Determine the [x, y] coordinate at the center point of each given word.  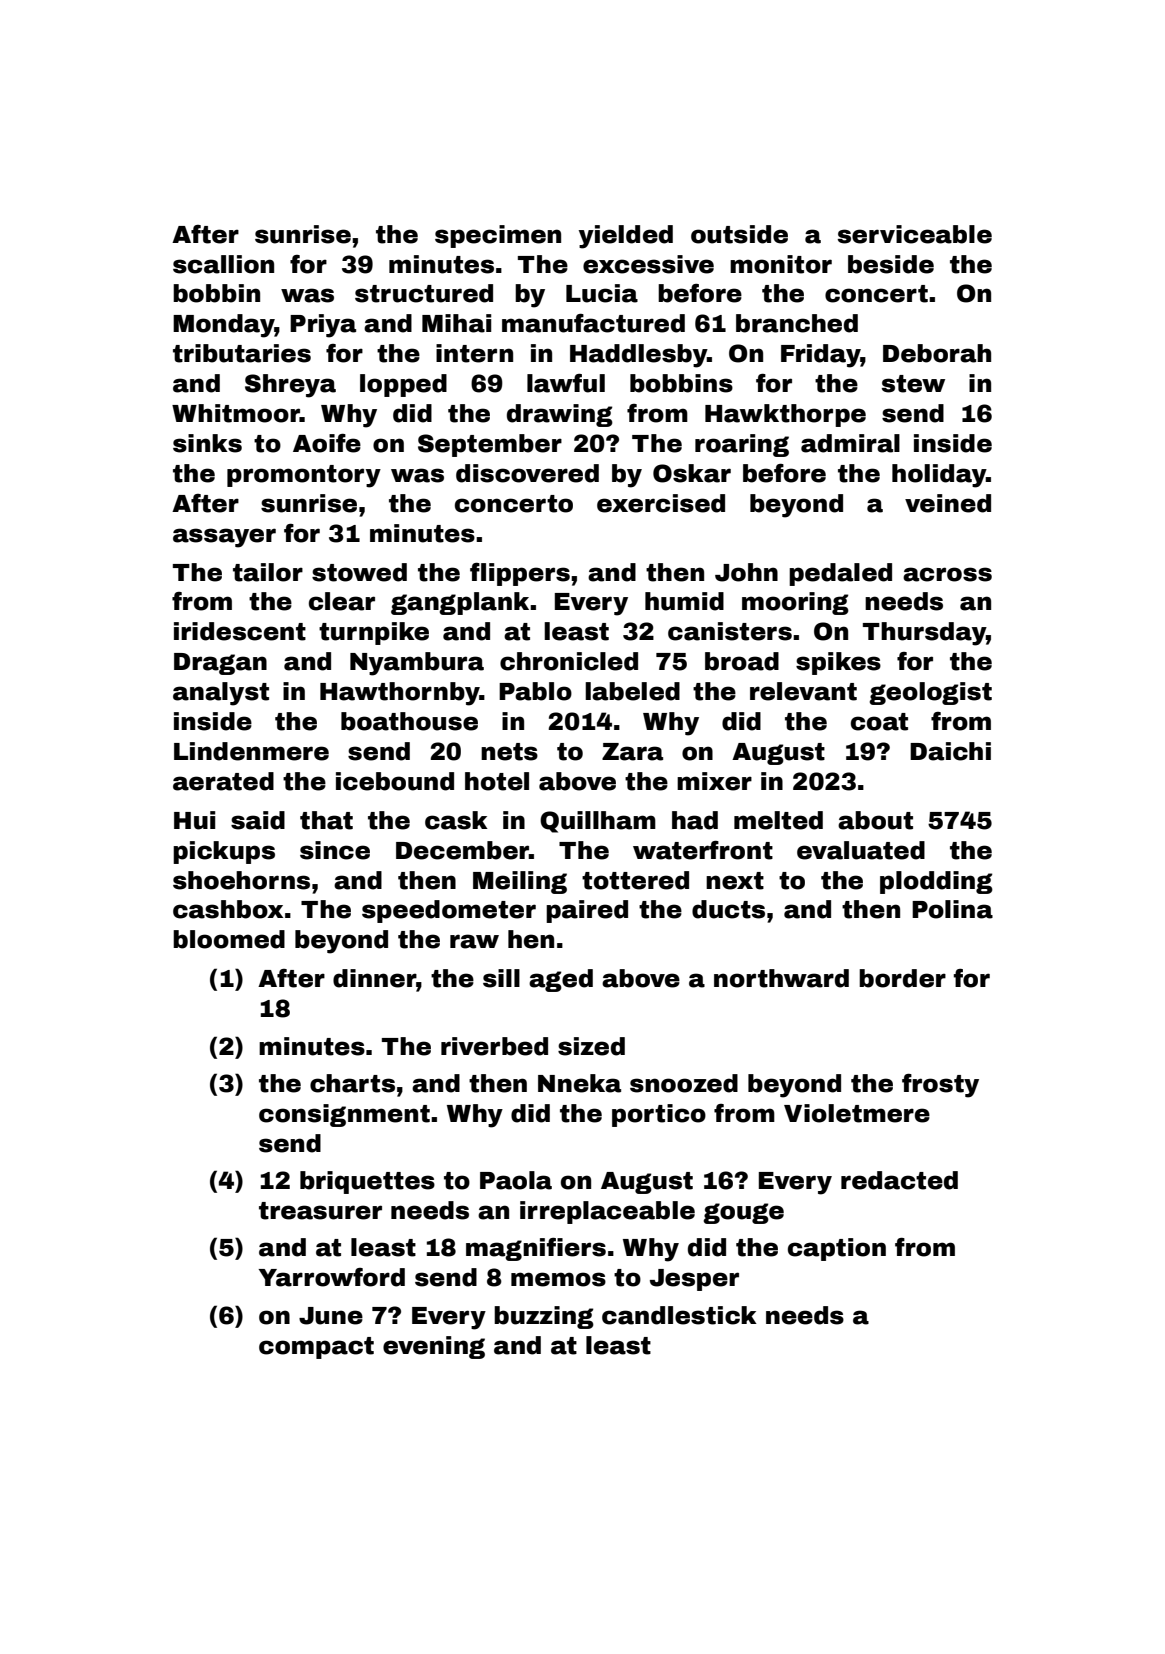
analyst [221, 694]
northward [781, 978]
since [335, 850]
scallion [223, 264]
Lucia [602, 293]
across [947, 574]
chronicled [569, 661]
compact [316, 1348]
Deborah [937, 353]
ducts [728, 909]
